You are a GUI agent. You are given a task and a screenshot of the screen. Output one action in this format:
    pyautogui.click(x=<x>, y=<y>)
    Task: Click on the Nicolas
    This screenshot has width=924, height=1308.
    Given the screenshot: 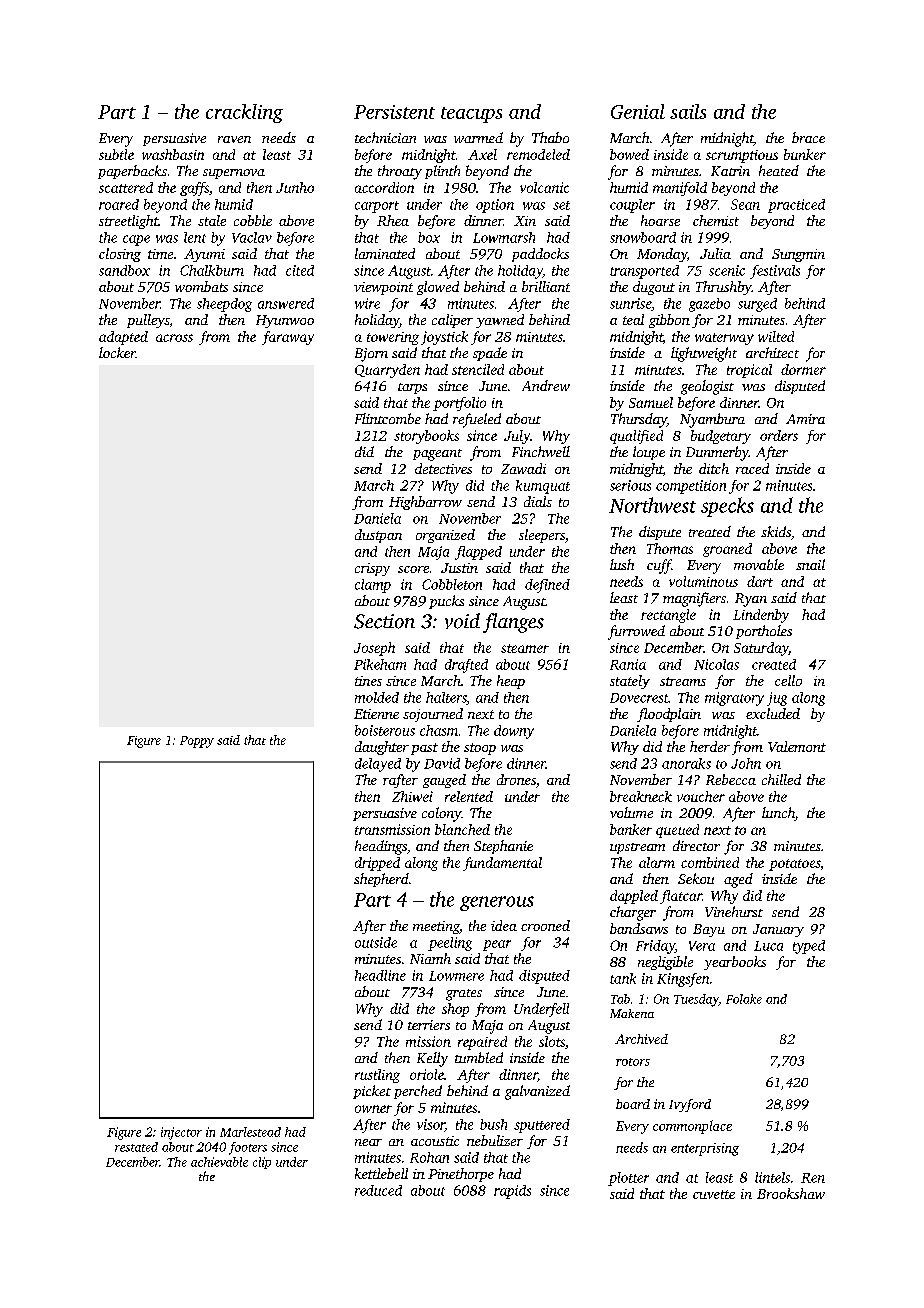 What is the action you would take?
    pyautogui.click(x=716, y=664)
